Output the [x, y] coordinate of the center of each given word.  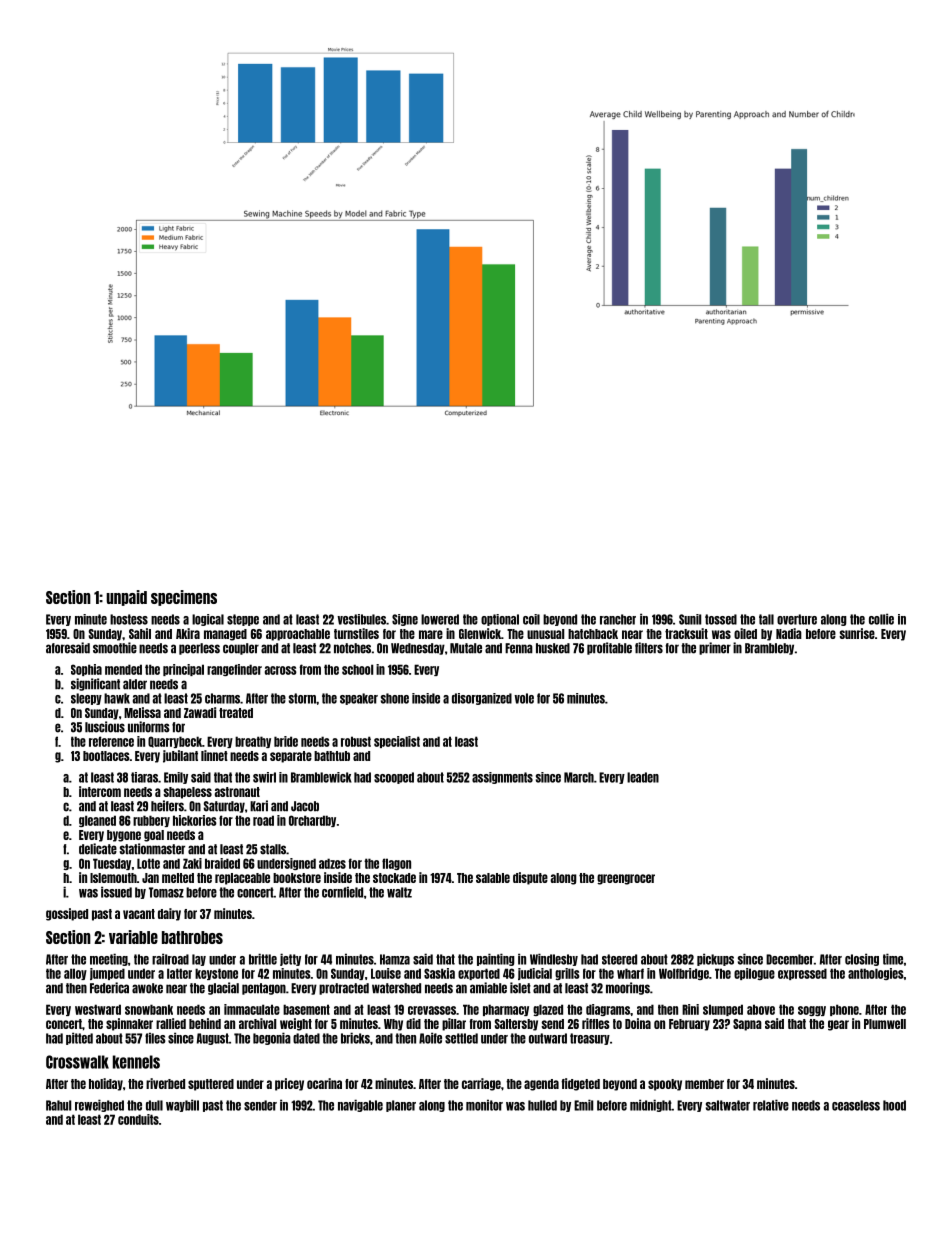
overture [797, 619]
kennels [136, 1062]
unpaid [126, 598]
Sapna [747, 1025]
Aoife [430, 1038]
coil [531, 619]
